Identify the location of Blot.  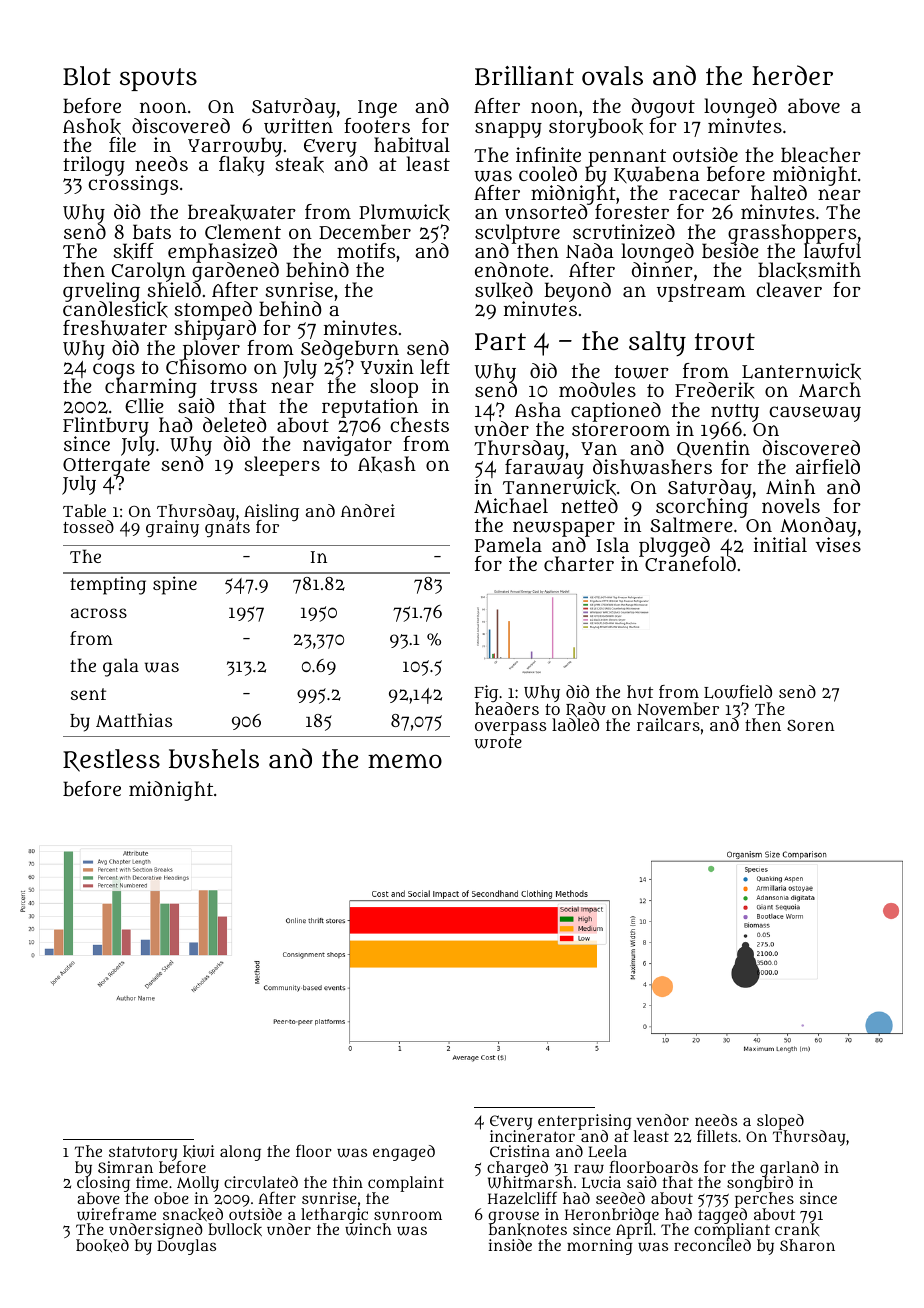
(87, 76).
